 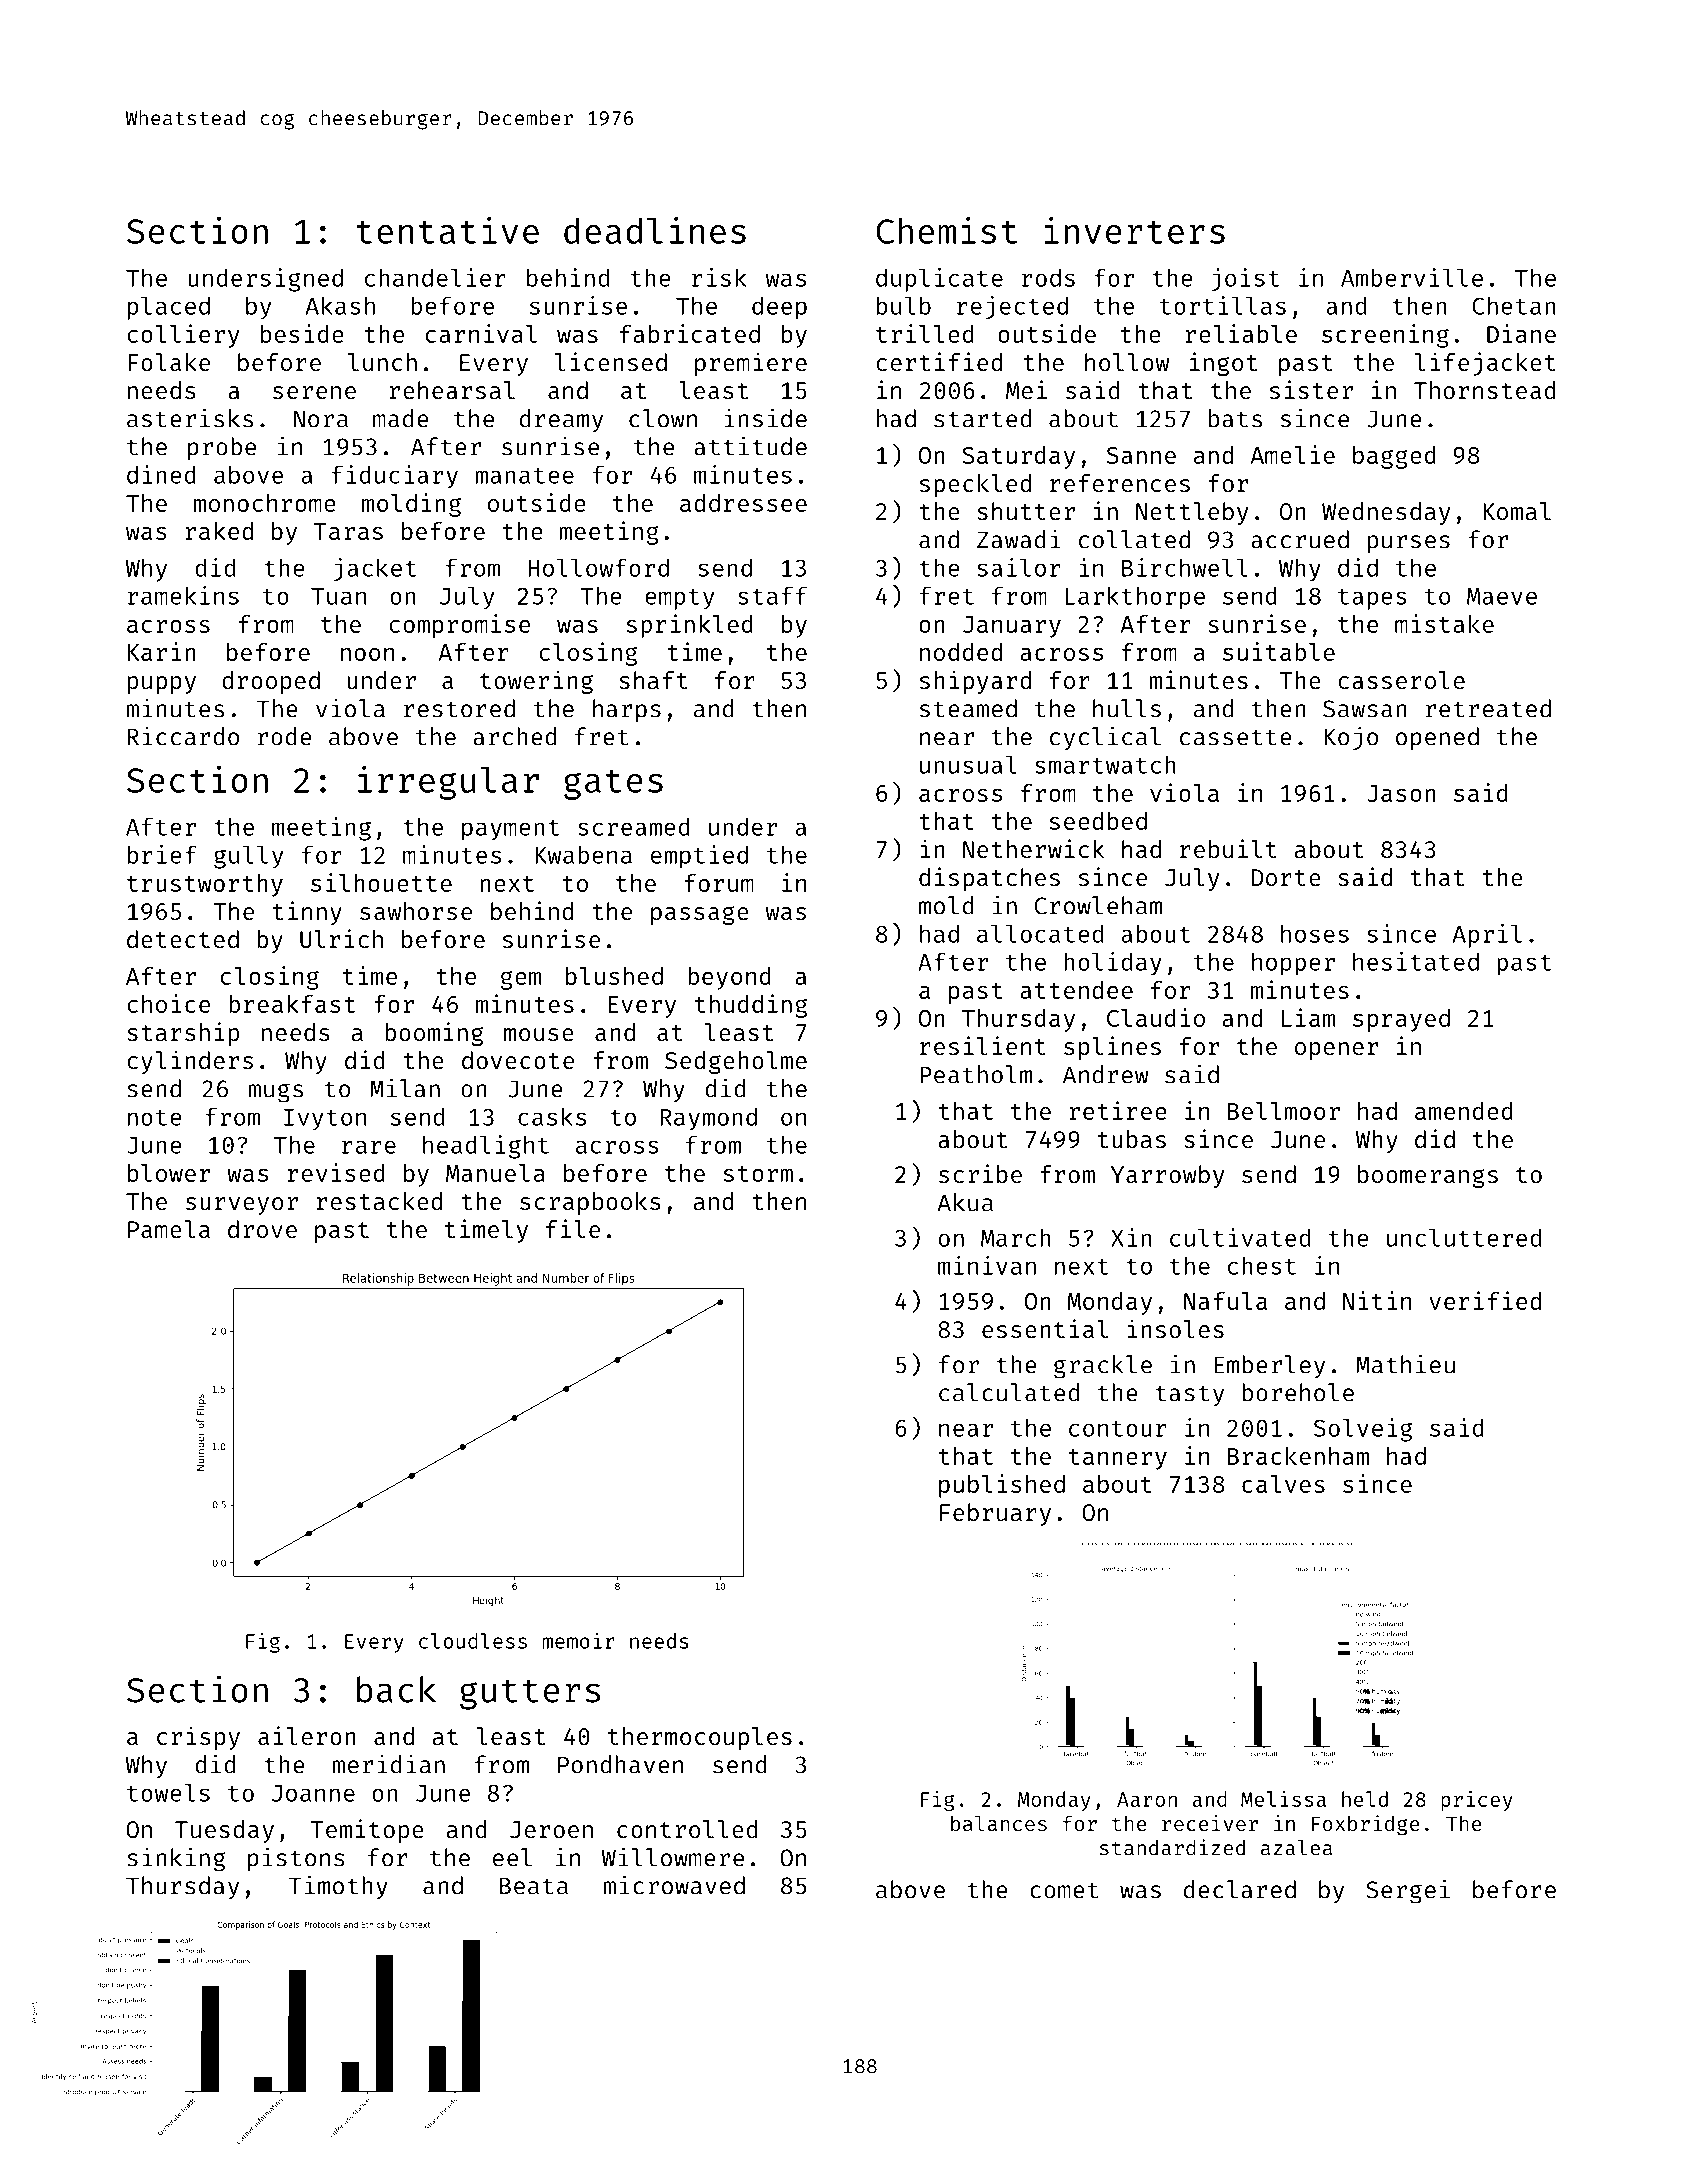 I want to click on Komal, so click(x=1517, y=511).
